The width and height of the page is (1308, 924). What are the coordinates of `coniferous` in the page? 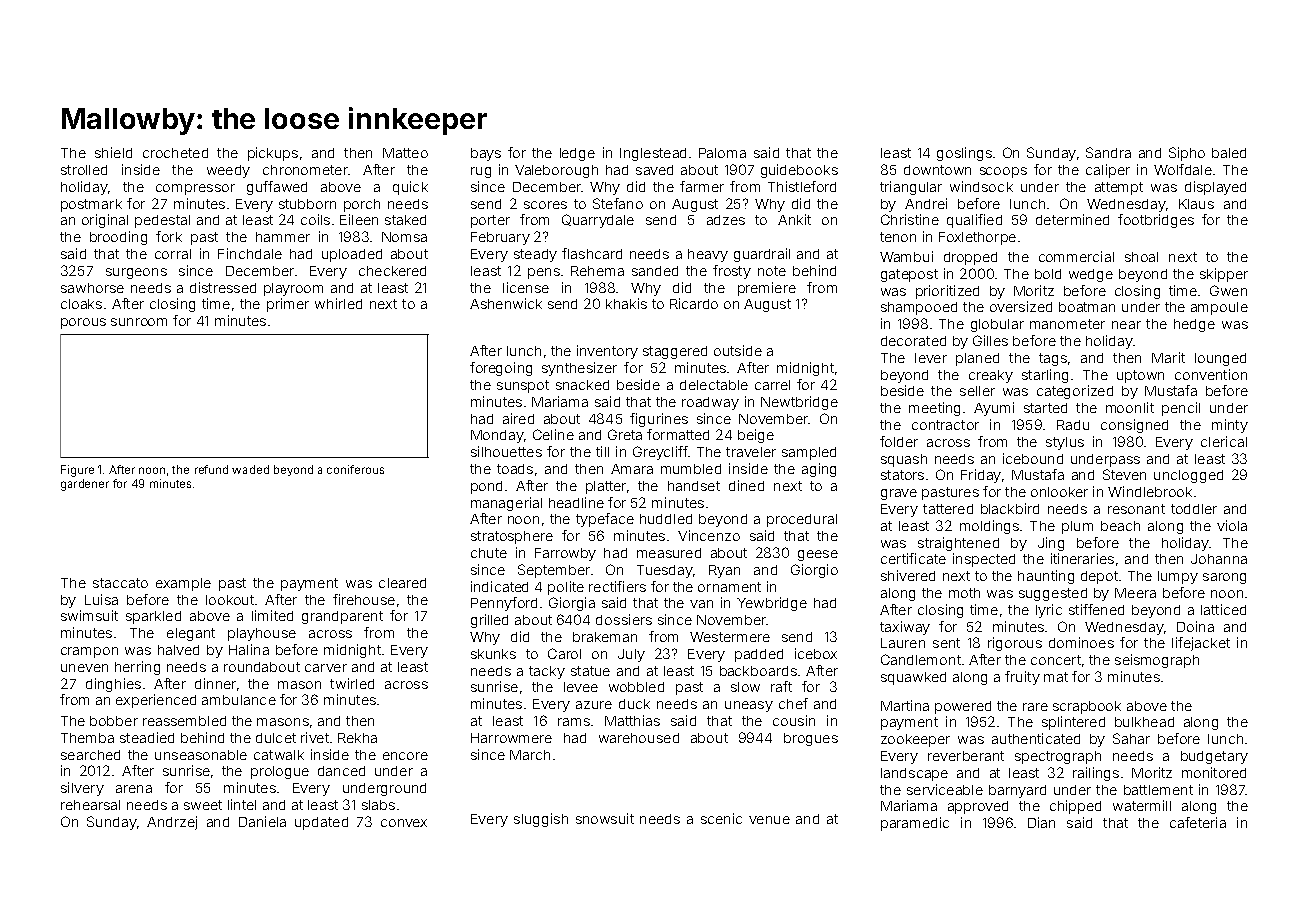 It's located at (355, 469).
